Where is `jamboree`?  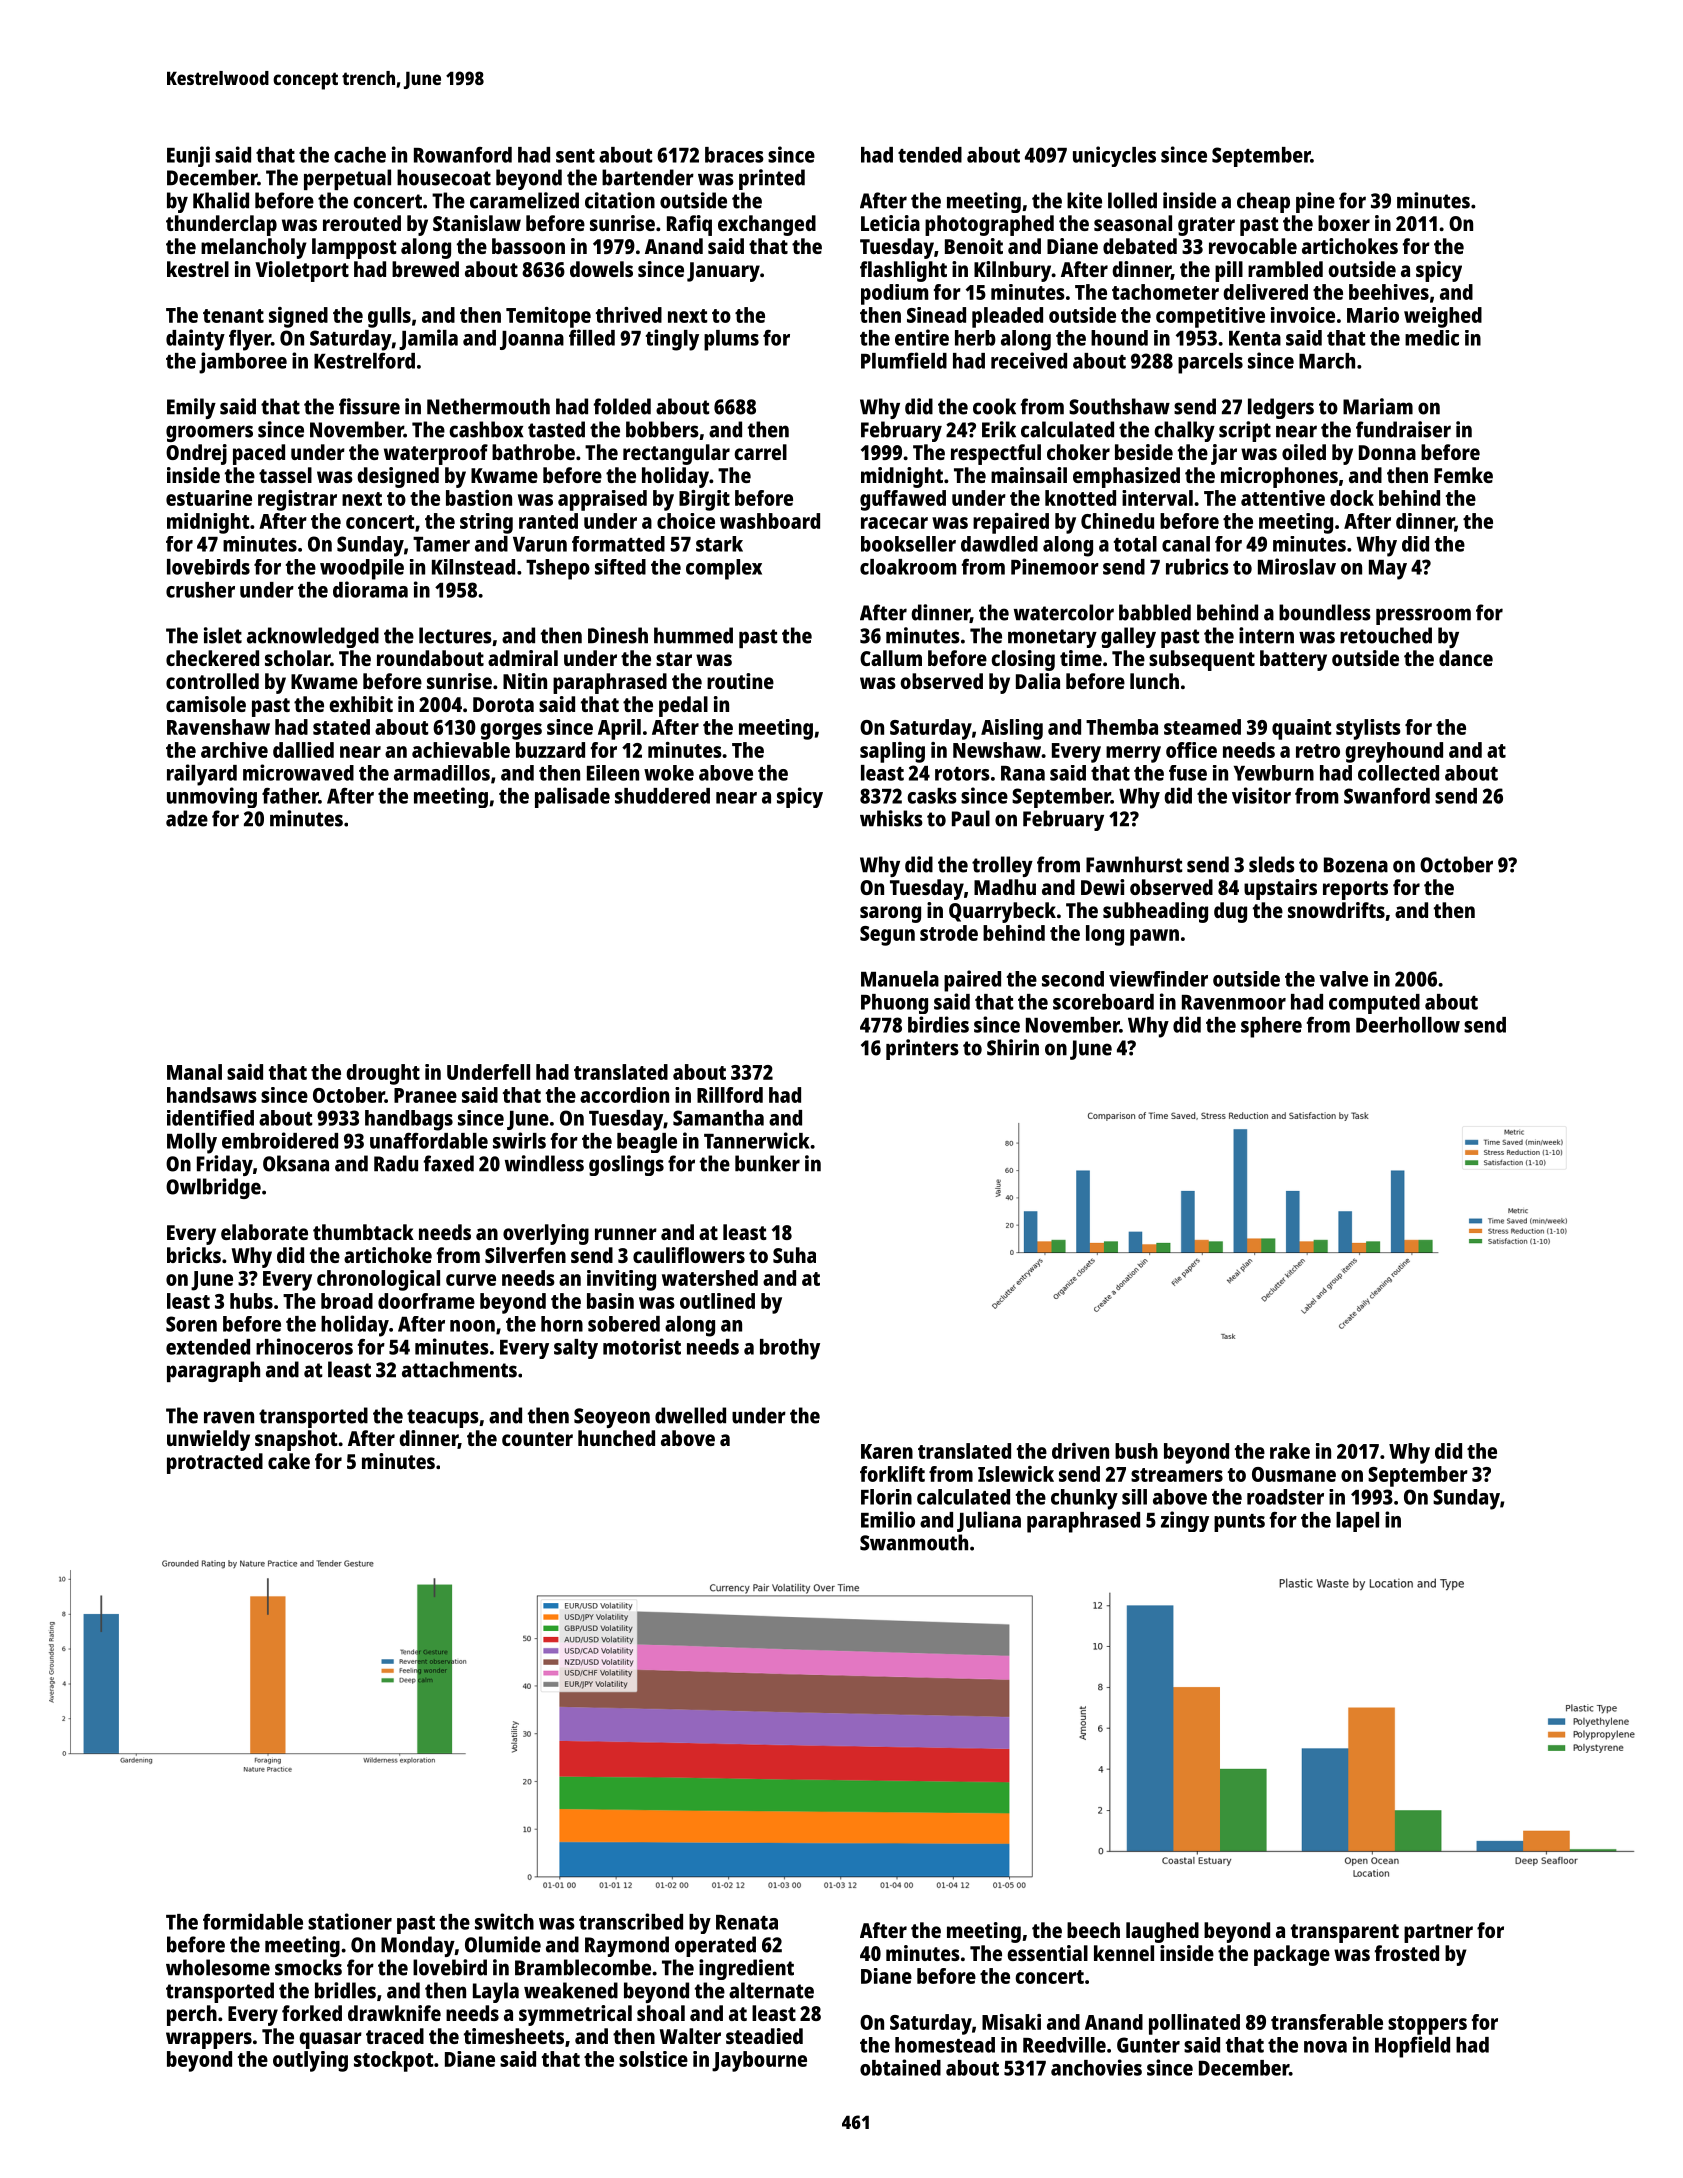
jamboree is located at coordinates (243, 363).
